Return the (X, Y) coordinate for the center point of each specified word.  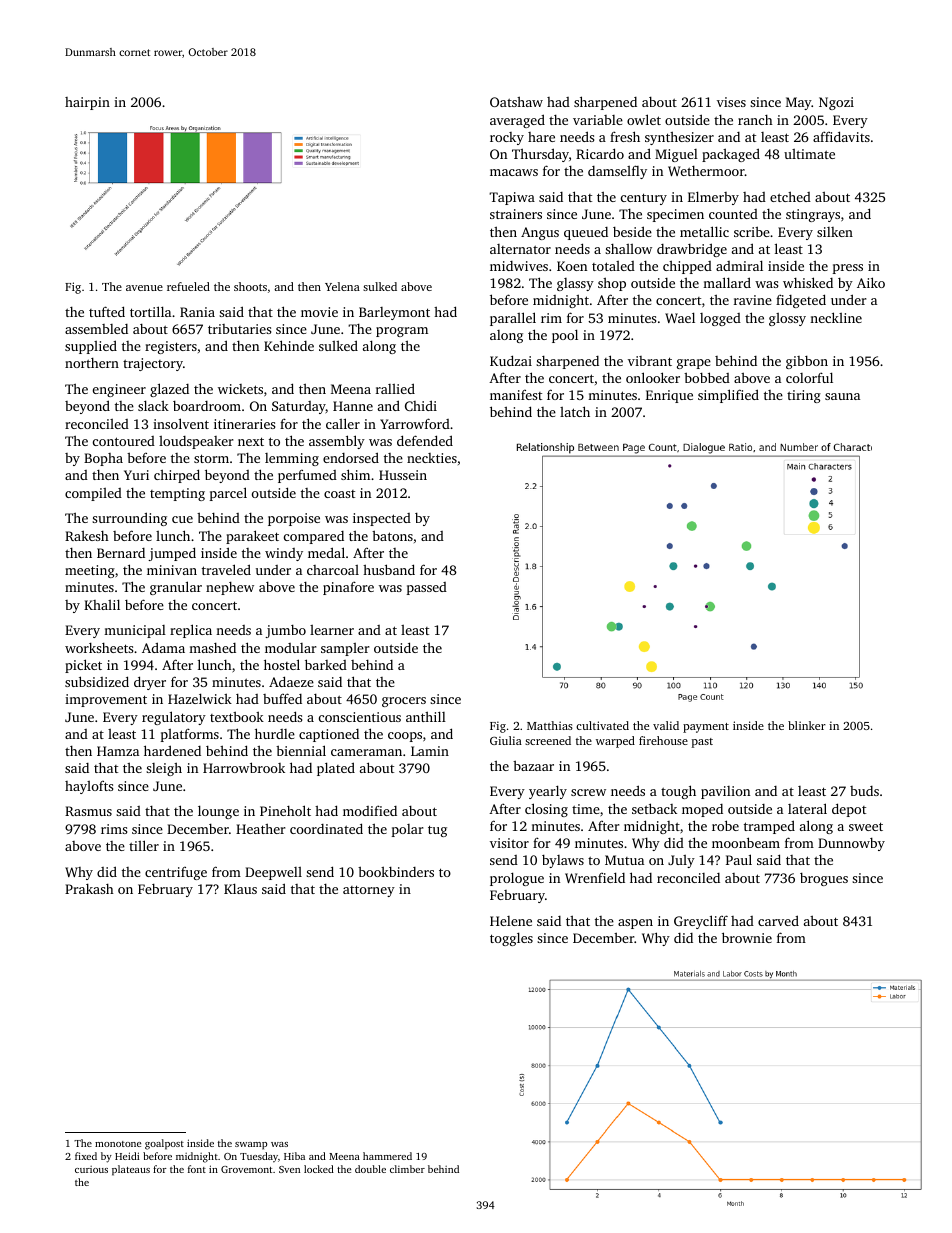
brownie (747, 937)
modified (370, 810)
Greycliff (701, 922)
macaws (514, 172)
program (402, 332)
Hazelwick (200, 698)
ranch (755, 120)
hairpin (87, 103)
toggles (511, 939)
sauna (842, 396)
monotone (118, 1144)
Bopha (103, 459)
